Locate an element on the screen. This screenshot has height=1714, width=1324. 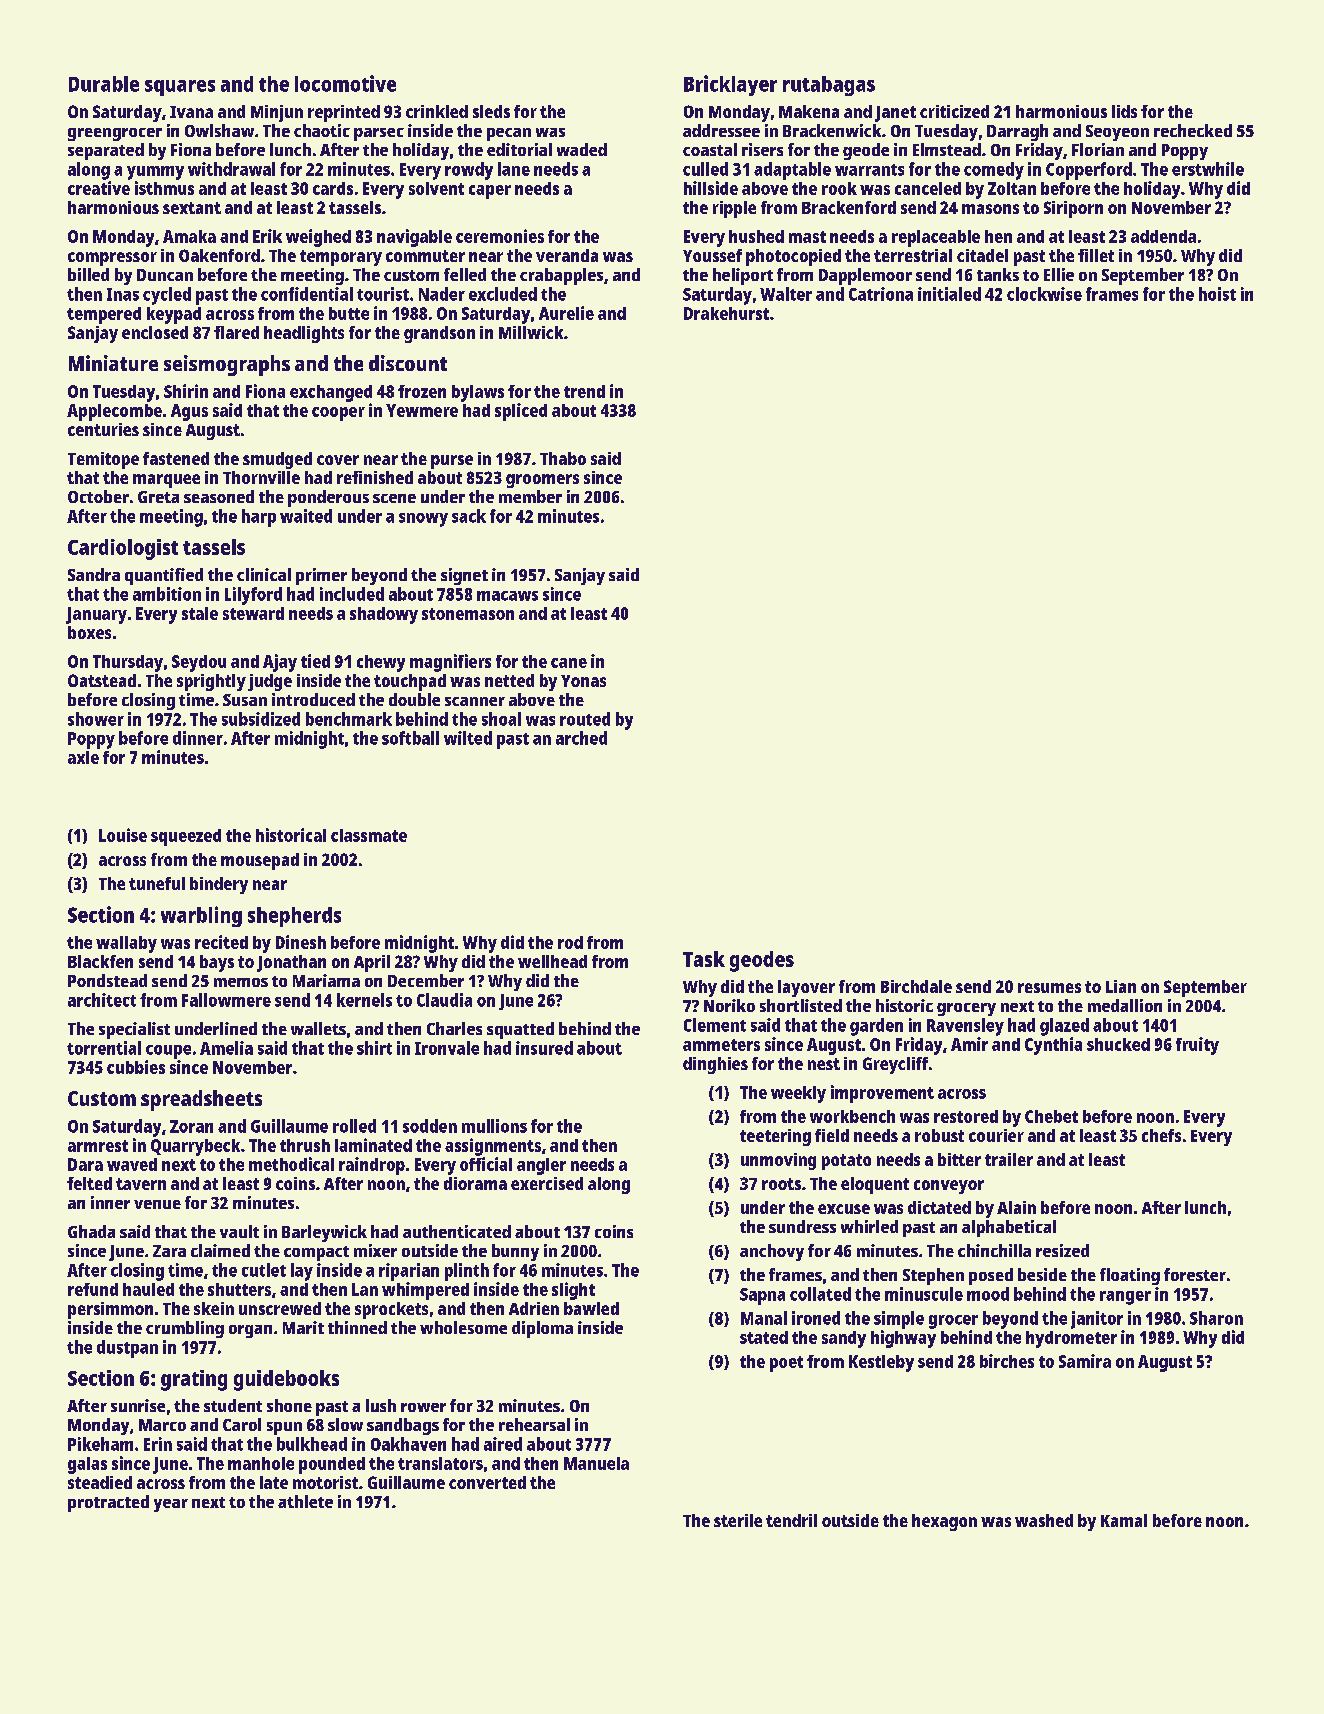
erstwhile is located at coordinates (1208, 169).
